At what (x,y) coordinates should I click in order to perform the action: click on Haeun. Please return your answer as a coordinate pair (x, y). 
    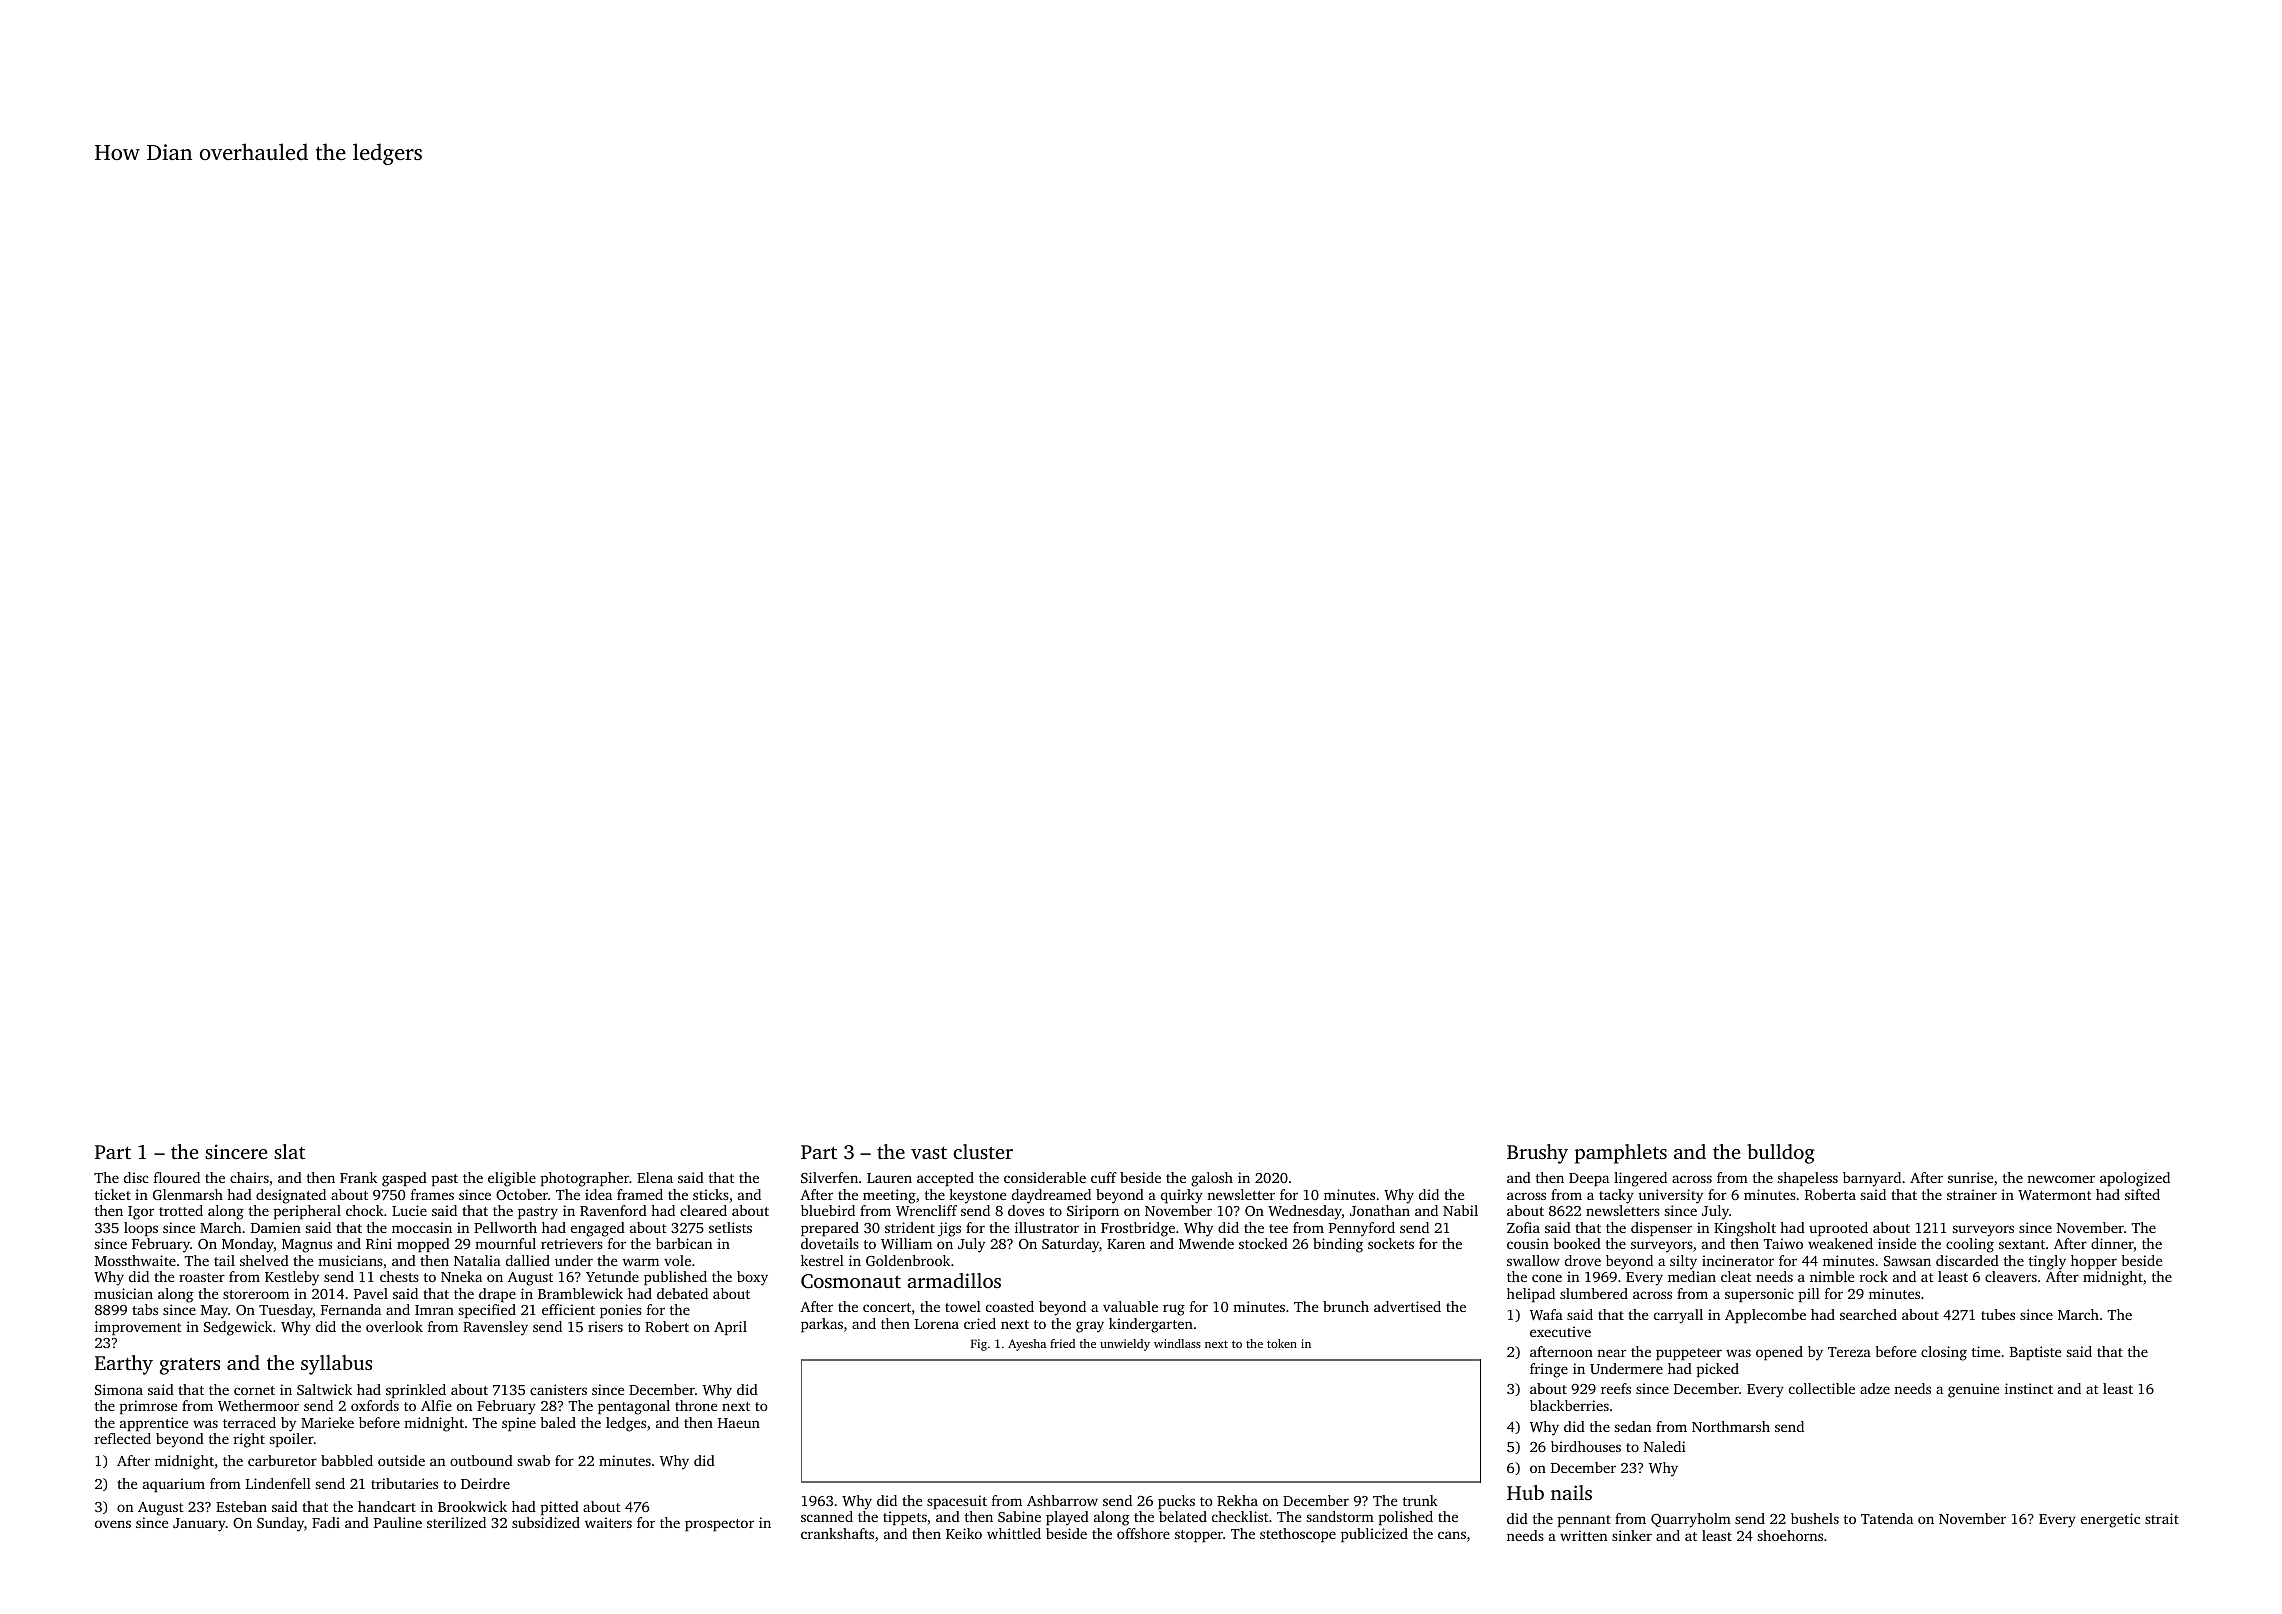
    Looking at the image, I should click on (739, 1423).
